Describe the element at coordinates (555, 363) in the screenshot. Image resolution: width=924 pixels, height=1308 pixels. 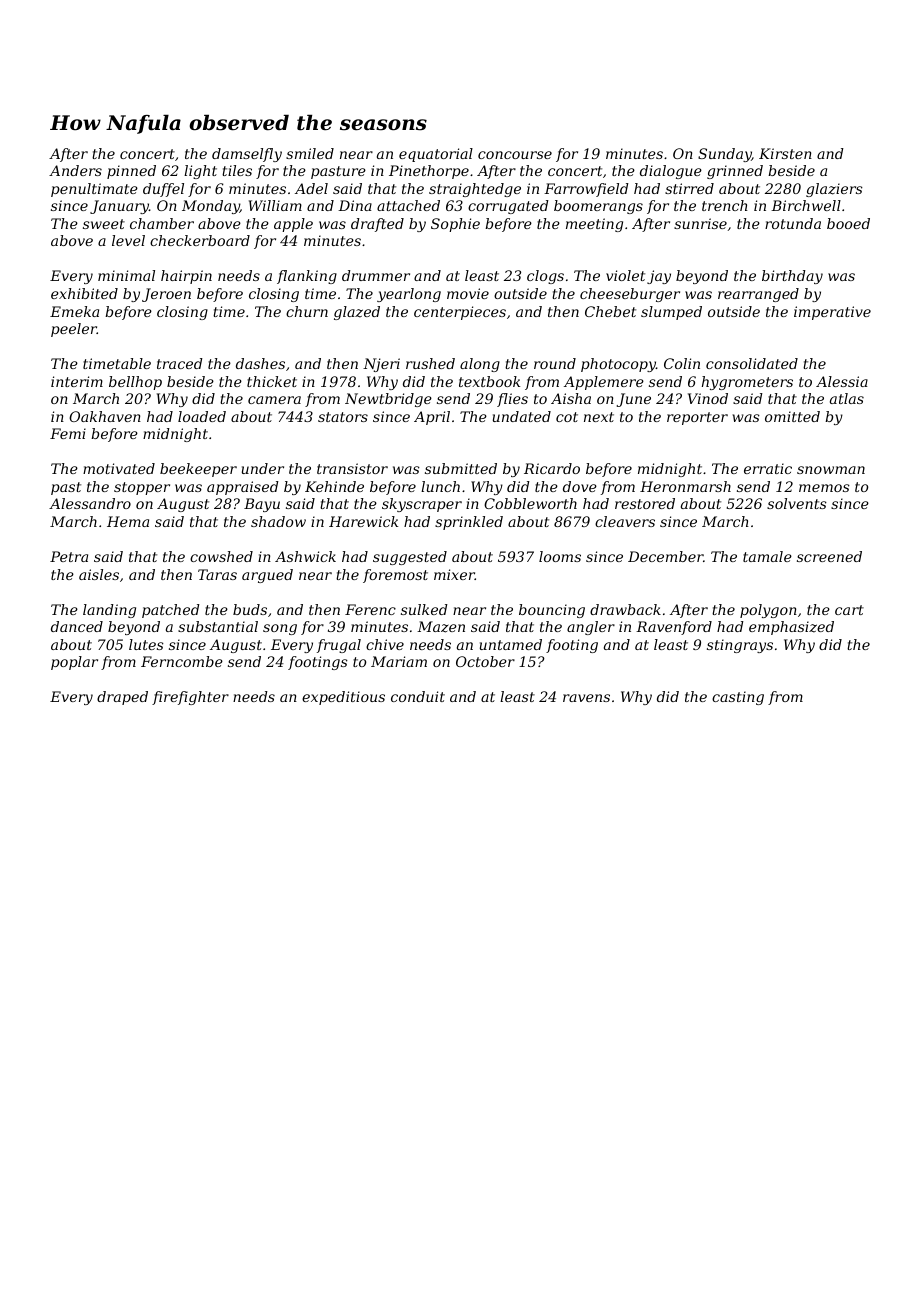
I see `round` at that location.
